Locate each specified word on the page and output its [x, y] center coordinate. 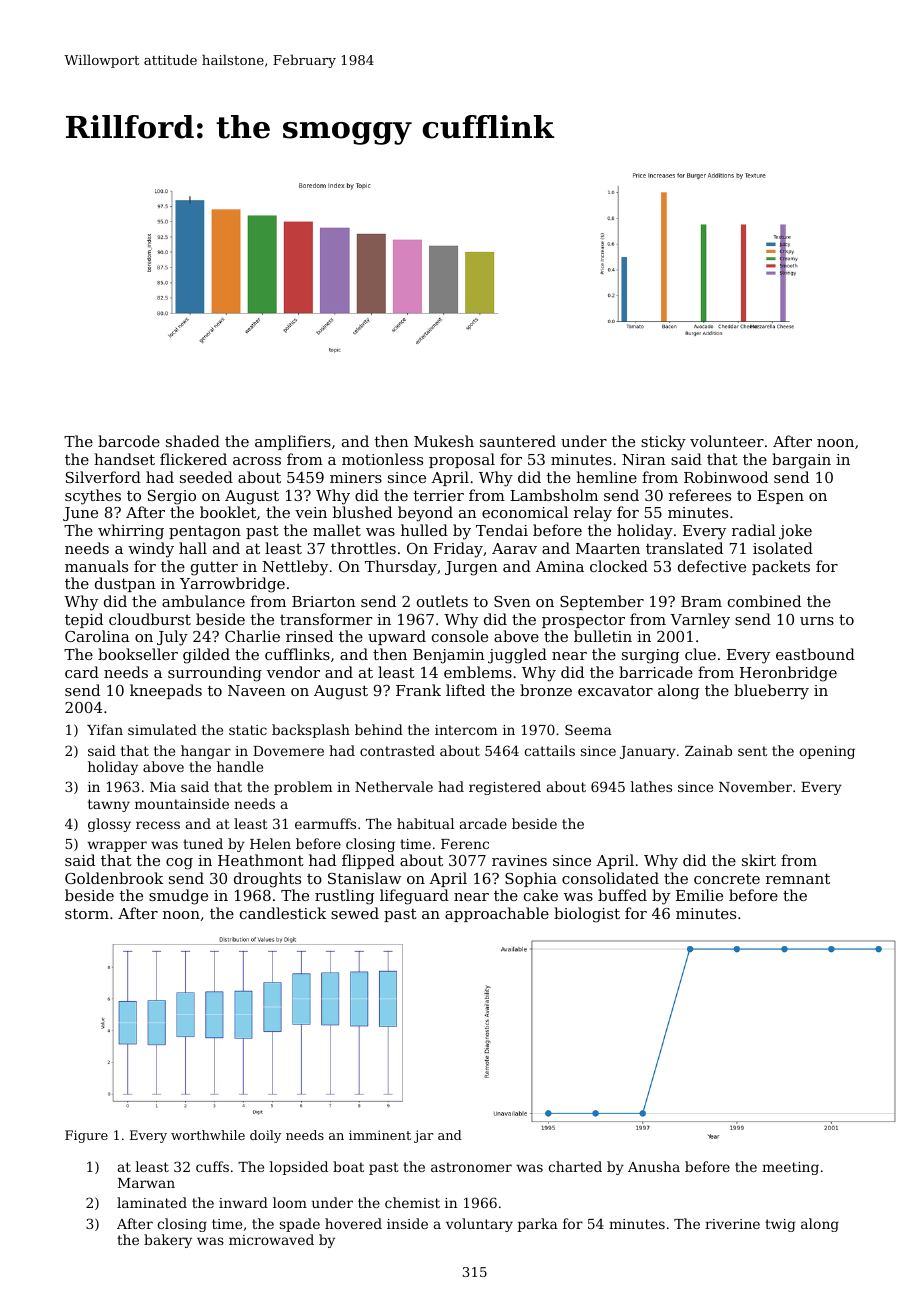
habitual [425, 823]
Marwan [146, 1183]
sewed [355, 913]
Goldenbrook [114, 878]
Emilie [699, 895]
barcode [129, 441]
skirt [759, 860]
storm [87, 913]
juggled [517, 656]
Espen [780, 497]
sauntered [518, 441]
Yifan [105, 729]
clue [700, 654]
